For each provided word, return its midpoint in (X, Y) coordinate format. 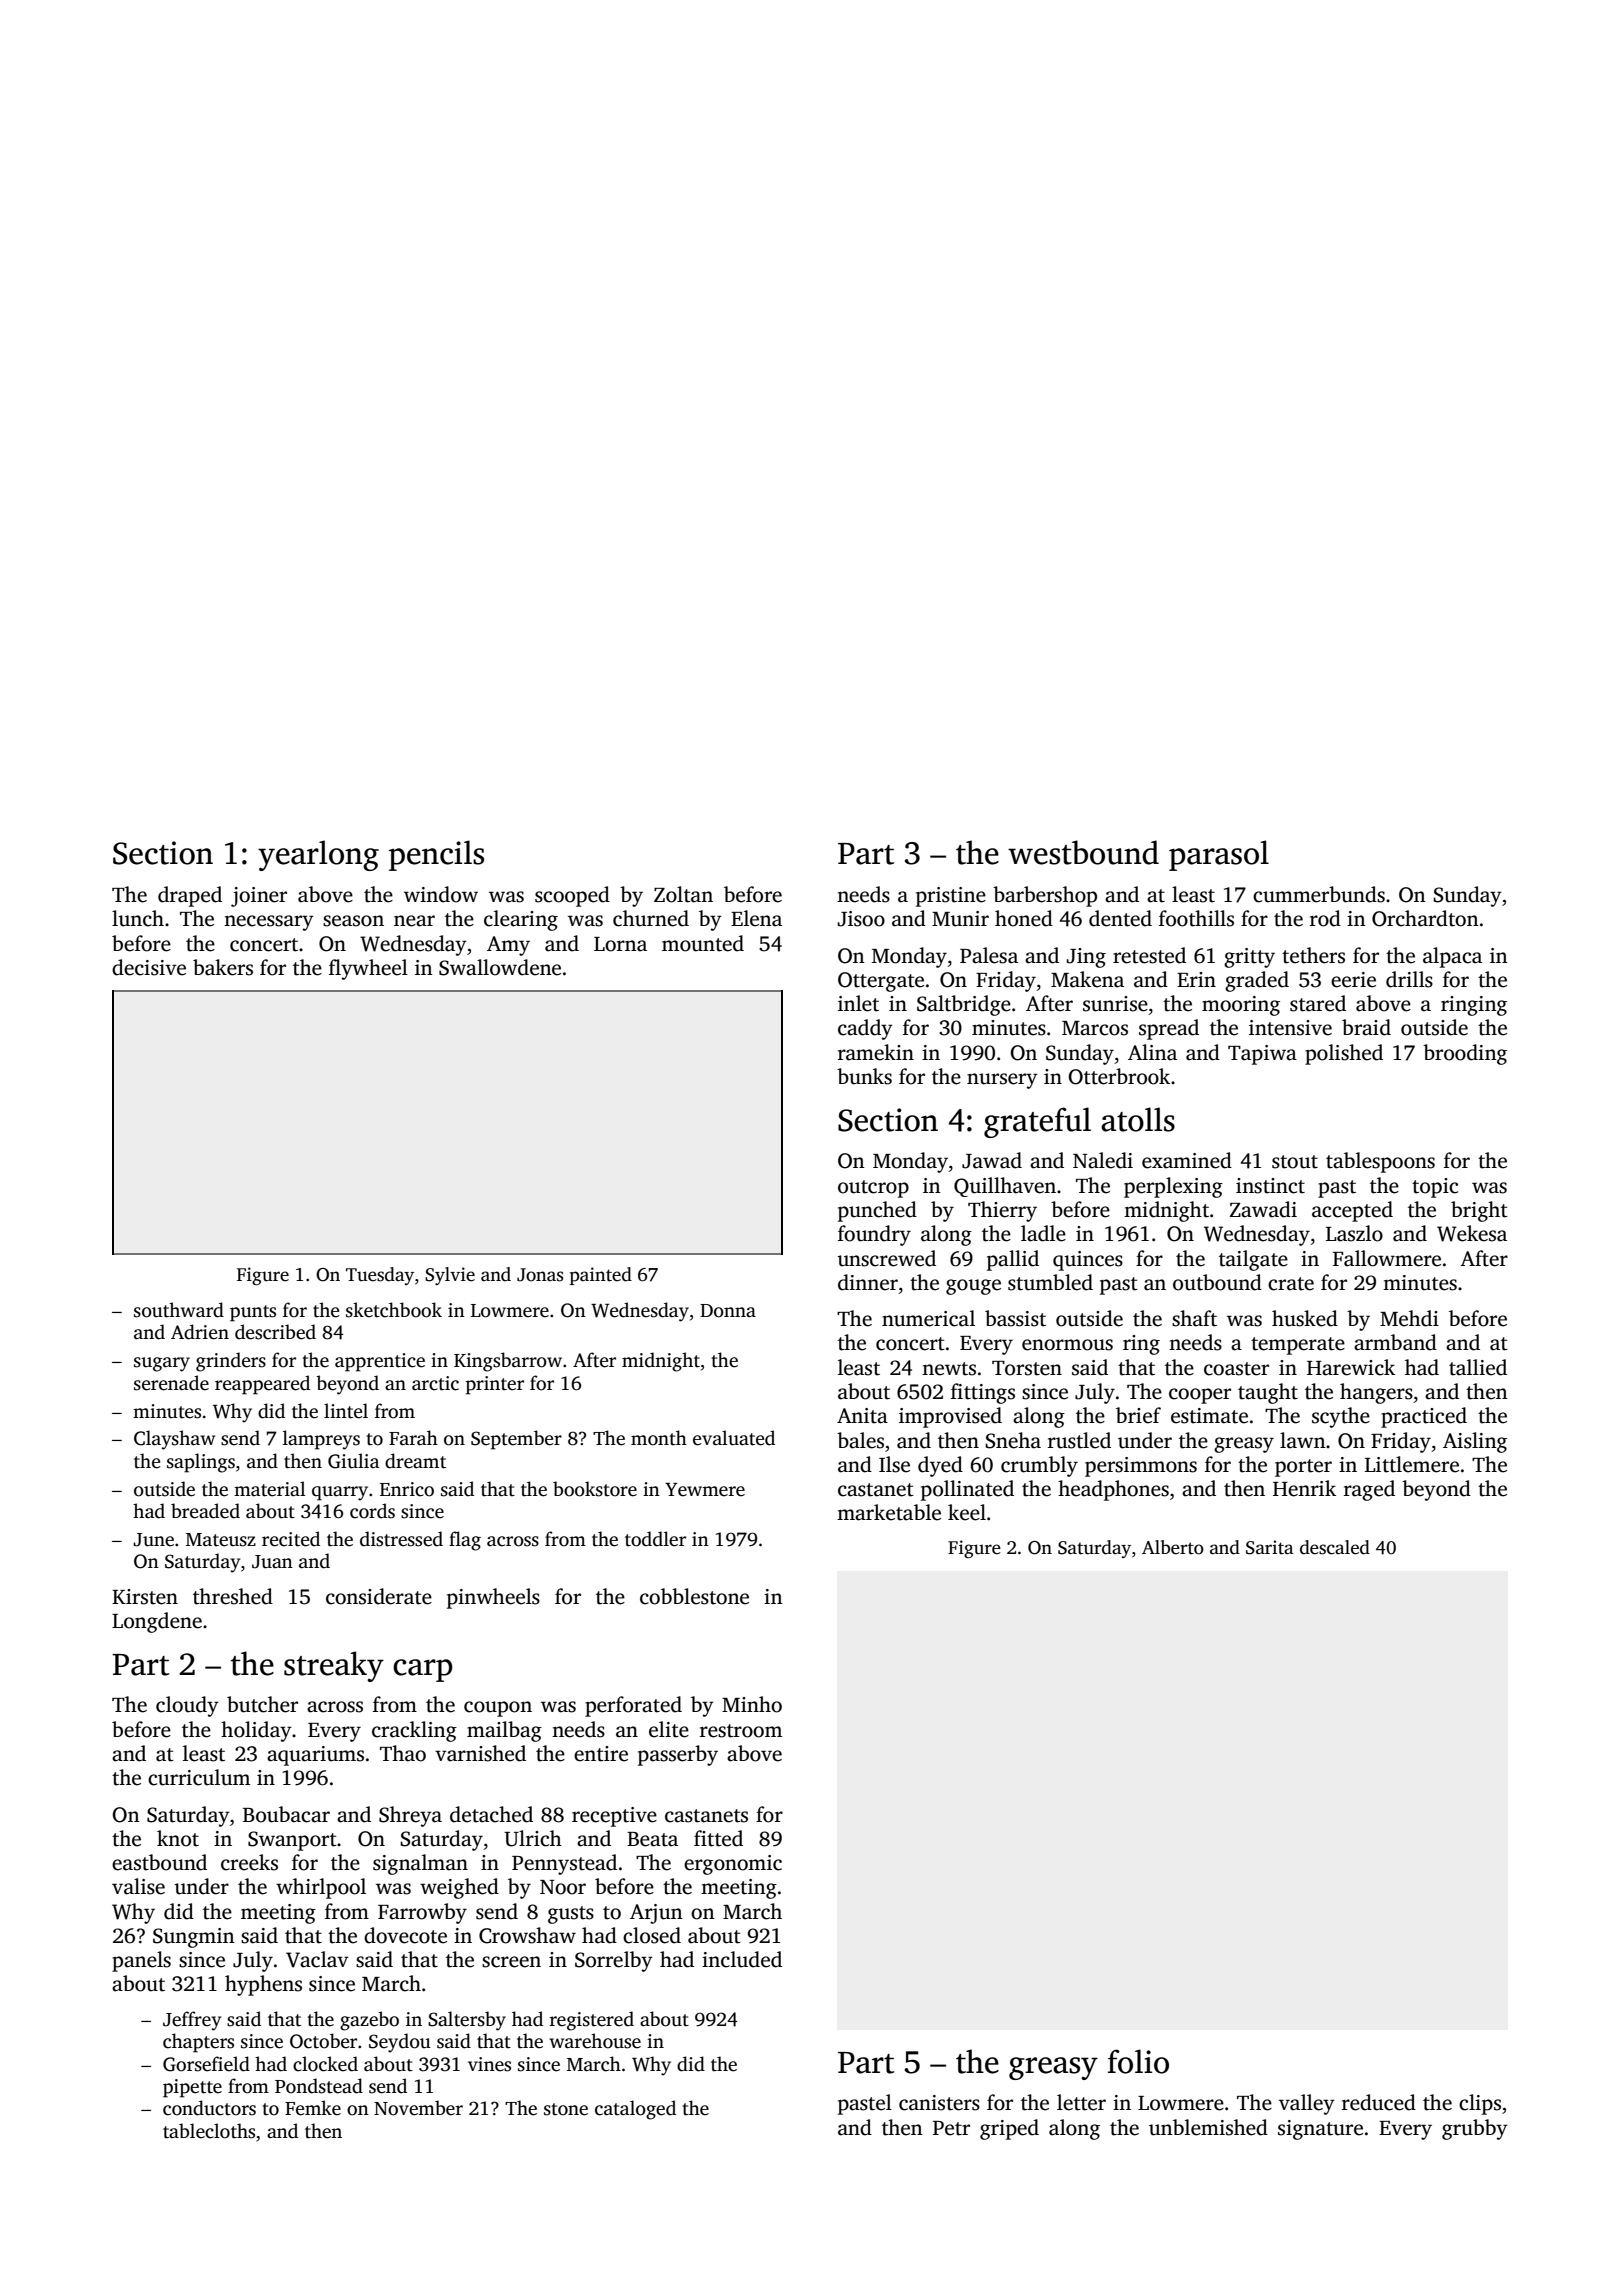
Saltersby (467, 2021)
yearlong (318, 855)
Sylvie (450, 1276)
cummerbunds (1319, 894)
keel (967, 1512)
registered (592, 2021)
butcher (262, 1704)
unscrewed (887, 1258)
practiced (1424, 1417)
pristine (951, 897)
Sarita (1270, 1547)
